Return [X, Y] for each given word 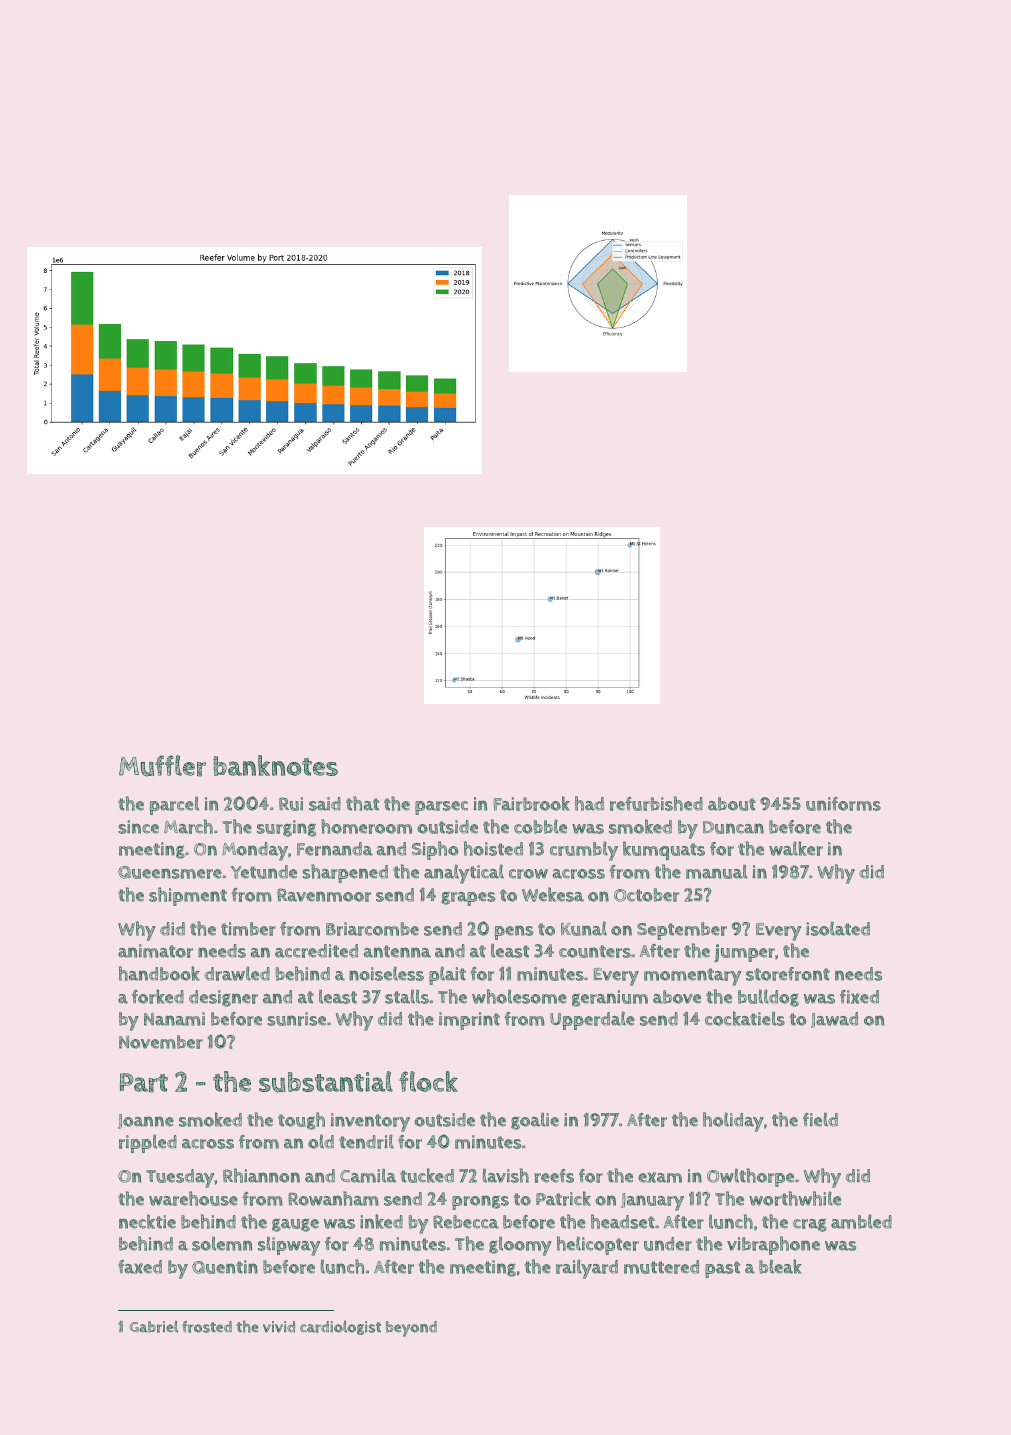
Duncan [733, 827]
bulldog [768, 998]
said [325, 804]
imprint [469, 1021]
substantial [326, 1082]
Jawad [834, 1020]
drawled [237, 973]
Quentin [225, 1267]
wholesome [519, 996]
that [362, 803]
